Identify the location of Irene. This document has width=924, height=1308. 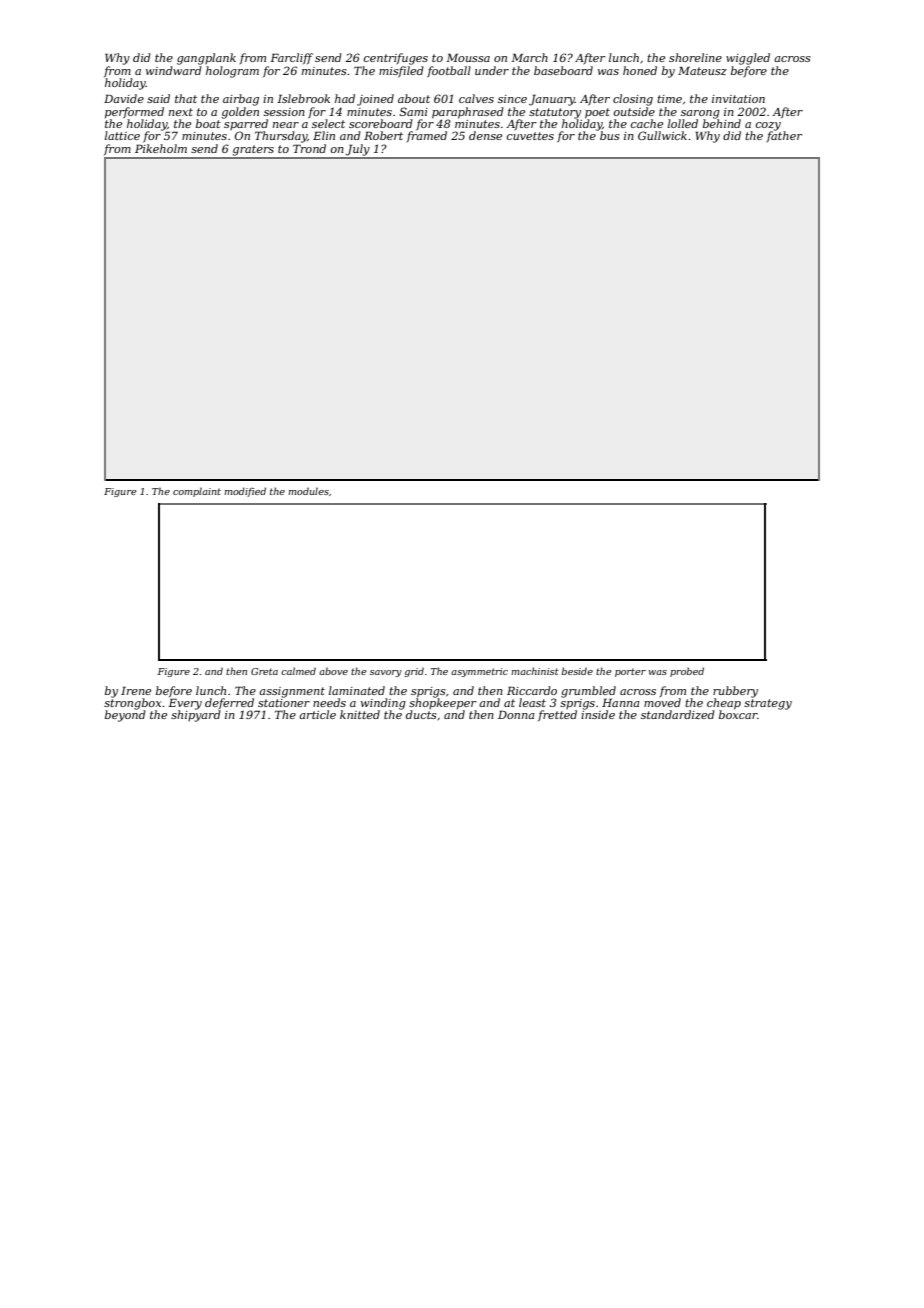
(136, 690).
